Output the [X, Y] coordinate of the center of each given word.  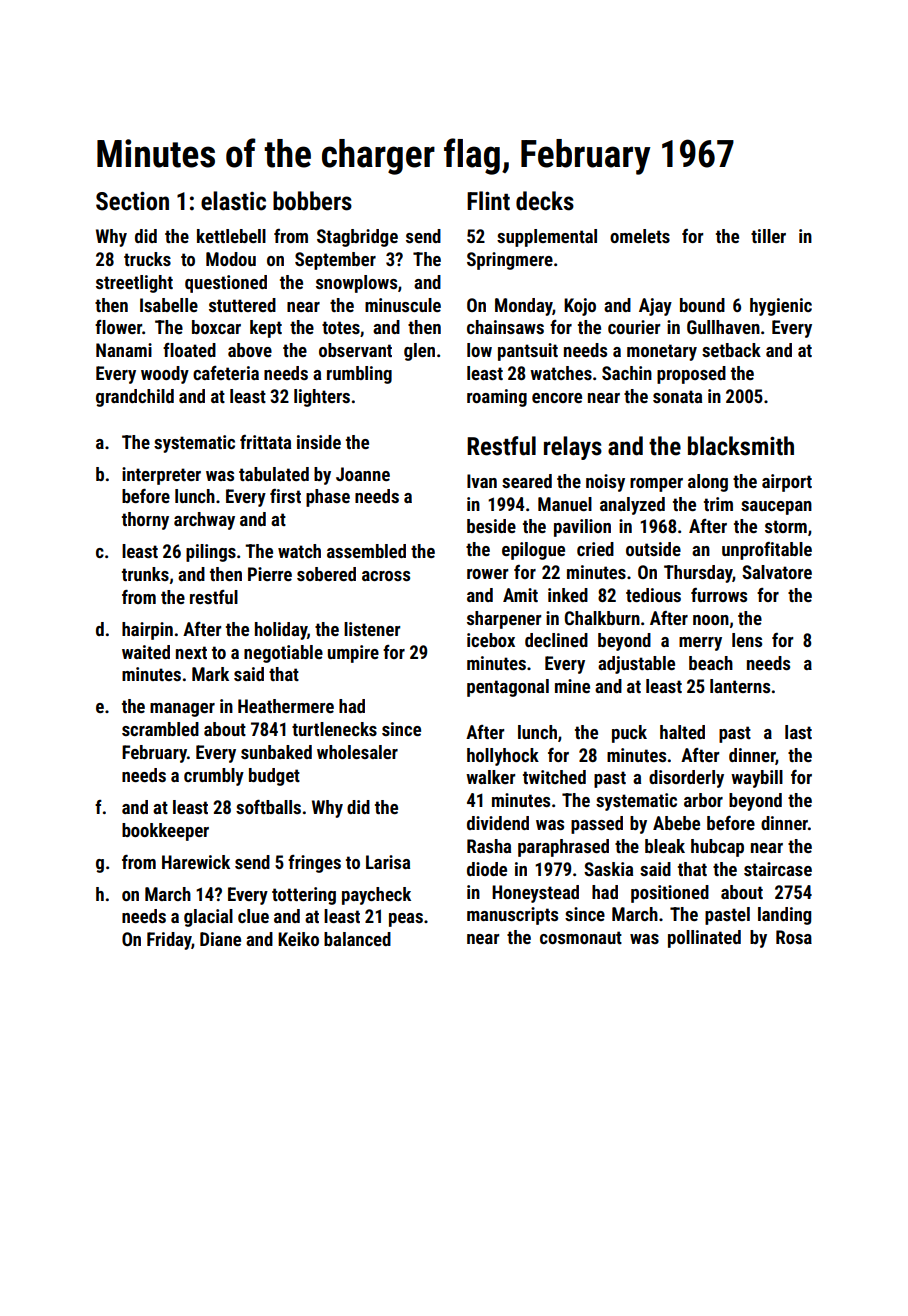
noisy [605, 483]
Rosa [794, 937]
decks [545, 201]
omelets [640, 236]
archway [204, 521]
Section [132, 201]
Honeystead [535, 894]
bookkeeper [165, 832]
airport [787, 483]
